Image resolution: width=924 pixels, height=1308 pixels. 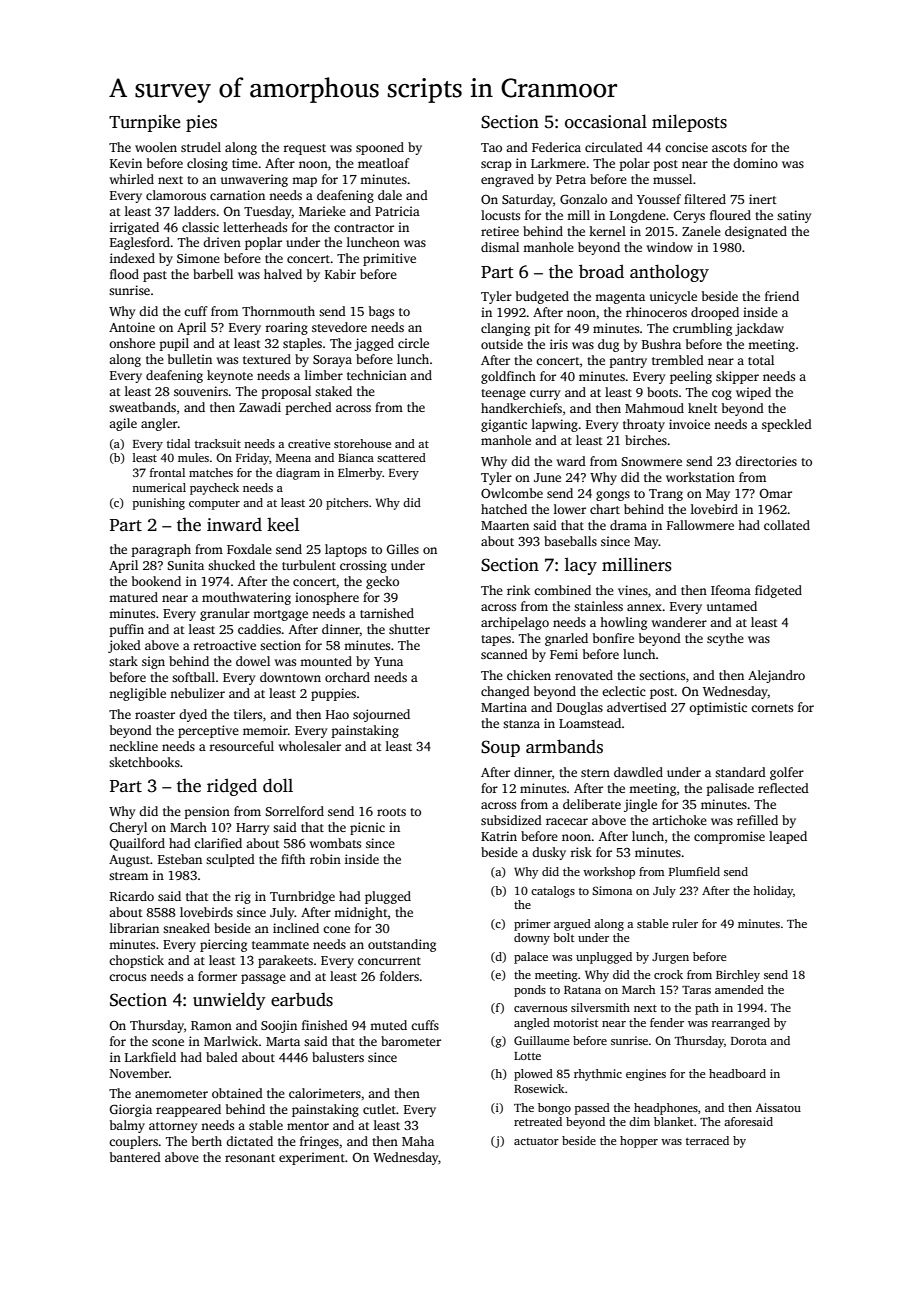 What do you see at coordinates (208, 731) in the screenshot?
I see `perceptive` at bounding box center [208, 731].
